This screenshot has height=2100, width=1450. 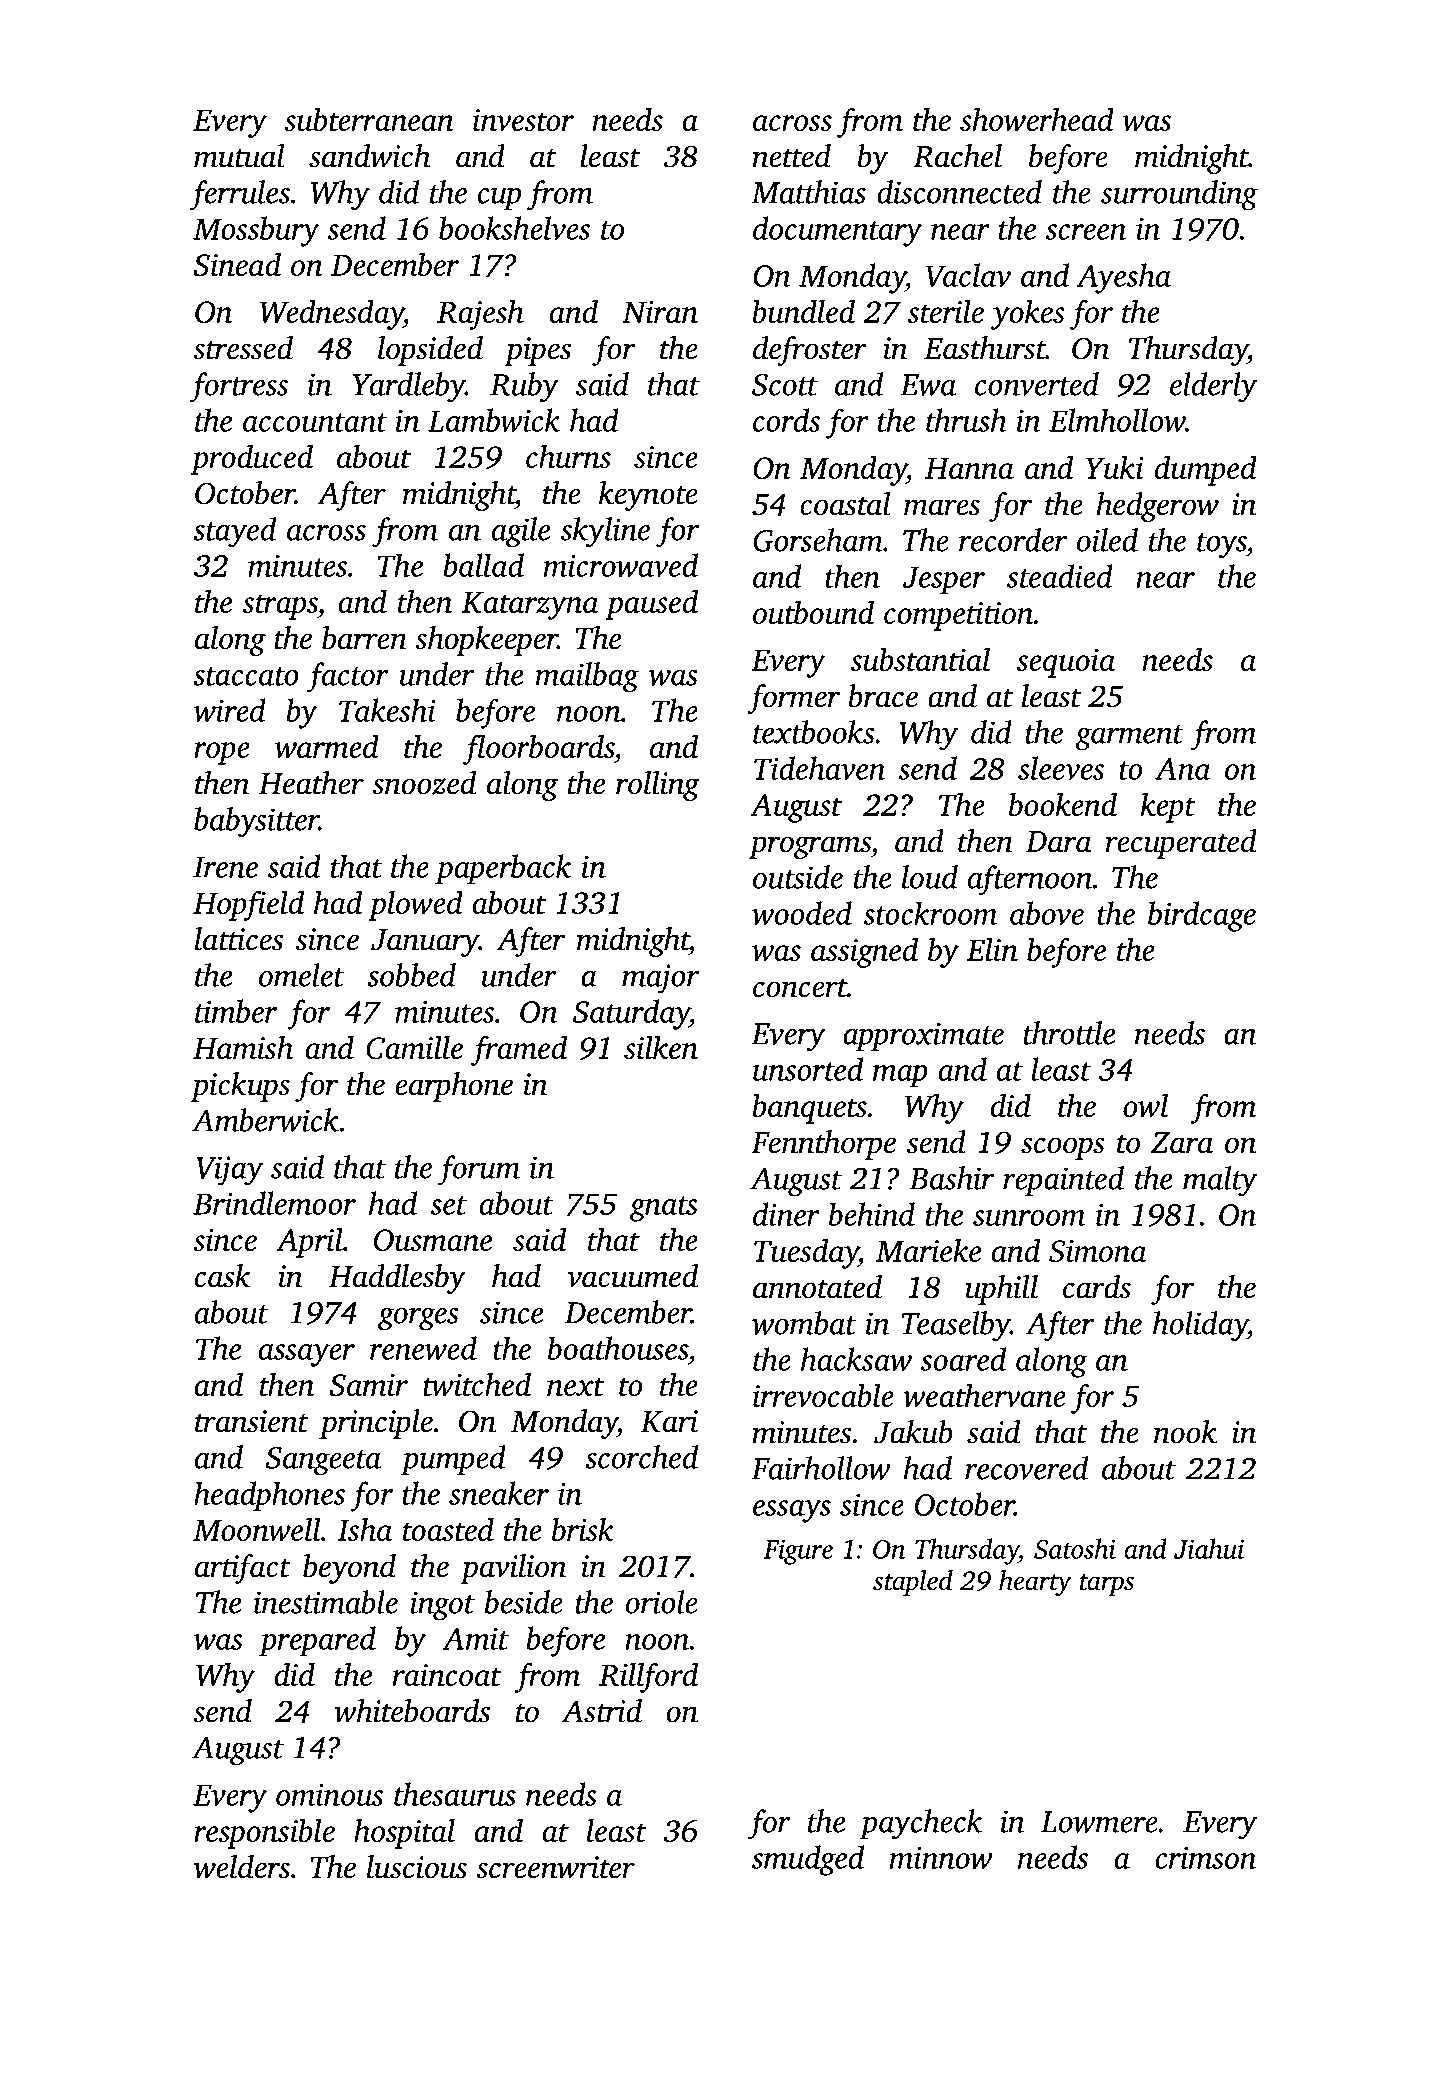 I want to click on investor, so click(x=523, y=120).
